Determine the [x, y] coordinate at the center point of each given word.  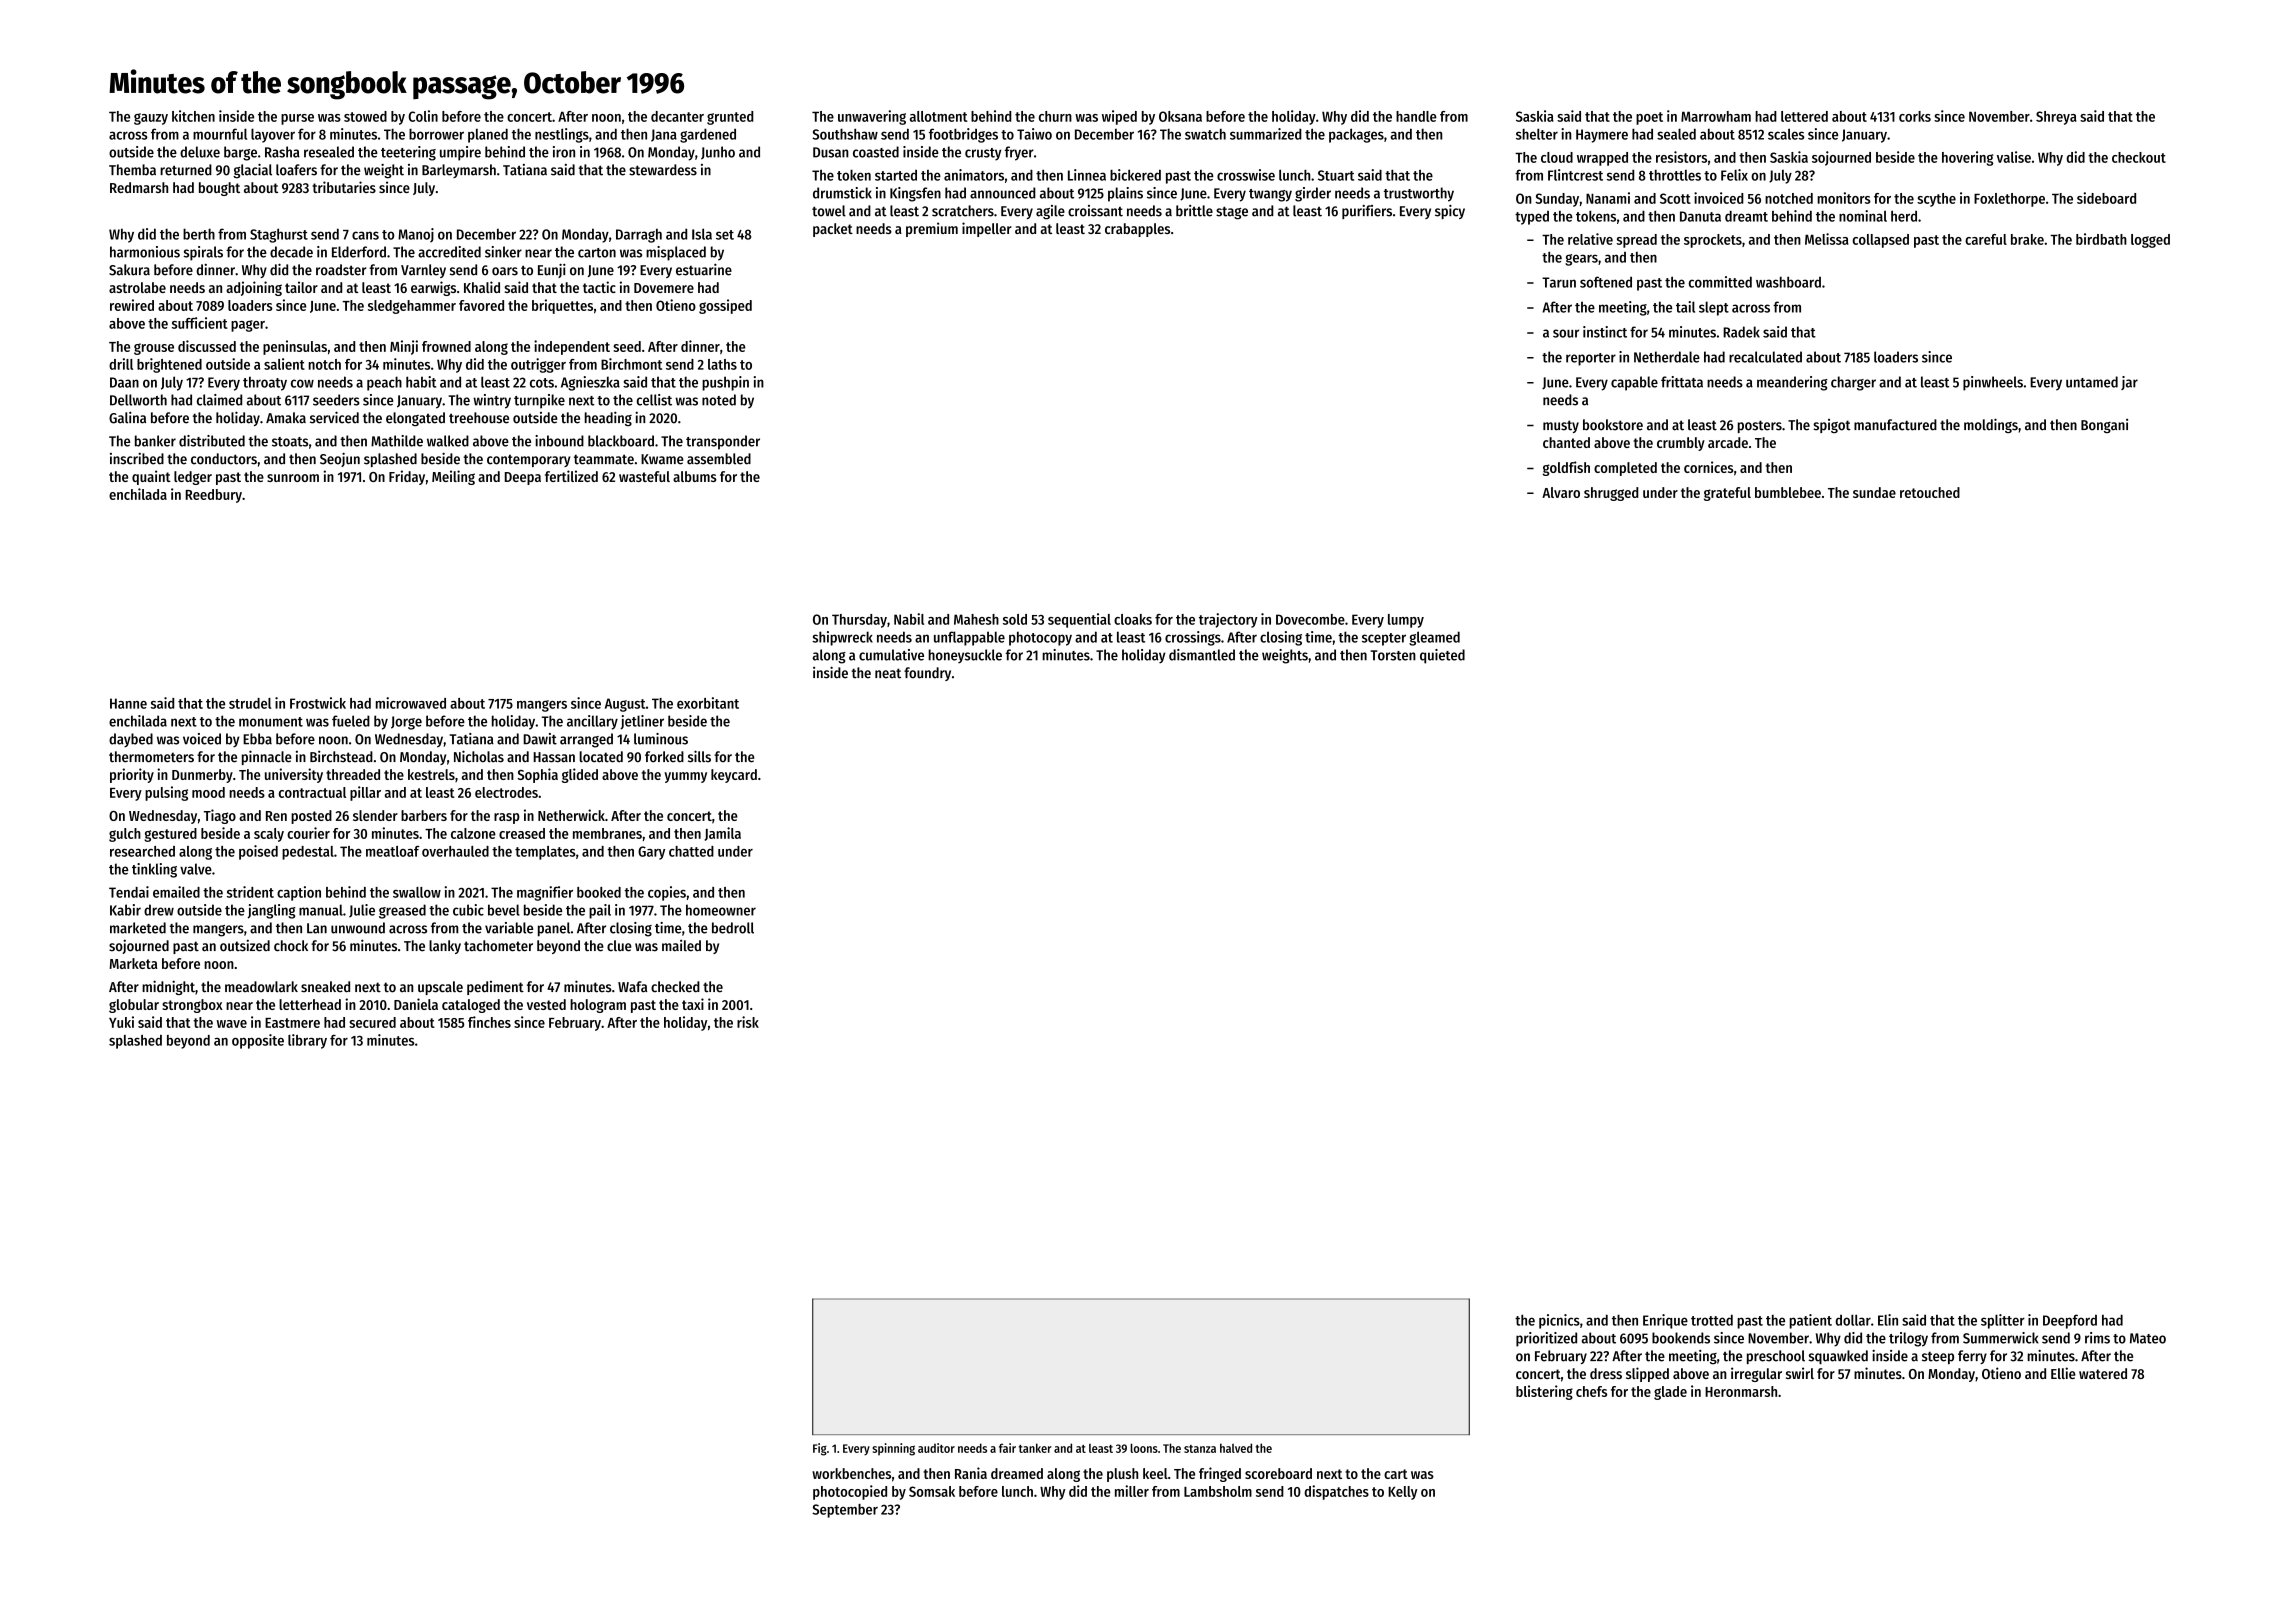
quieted [1442, 656]
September [845, 1511]
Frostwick [318, 703]
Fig [820, 1449]
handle [1416, 116]
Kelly [1403, 1493]
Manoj [416, 235]
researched [142, 851]
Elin [1888, 1320]
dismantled [1202, 655]
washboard [1788, 282]
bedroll [733, 928]
